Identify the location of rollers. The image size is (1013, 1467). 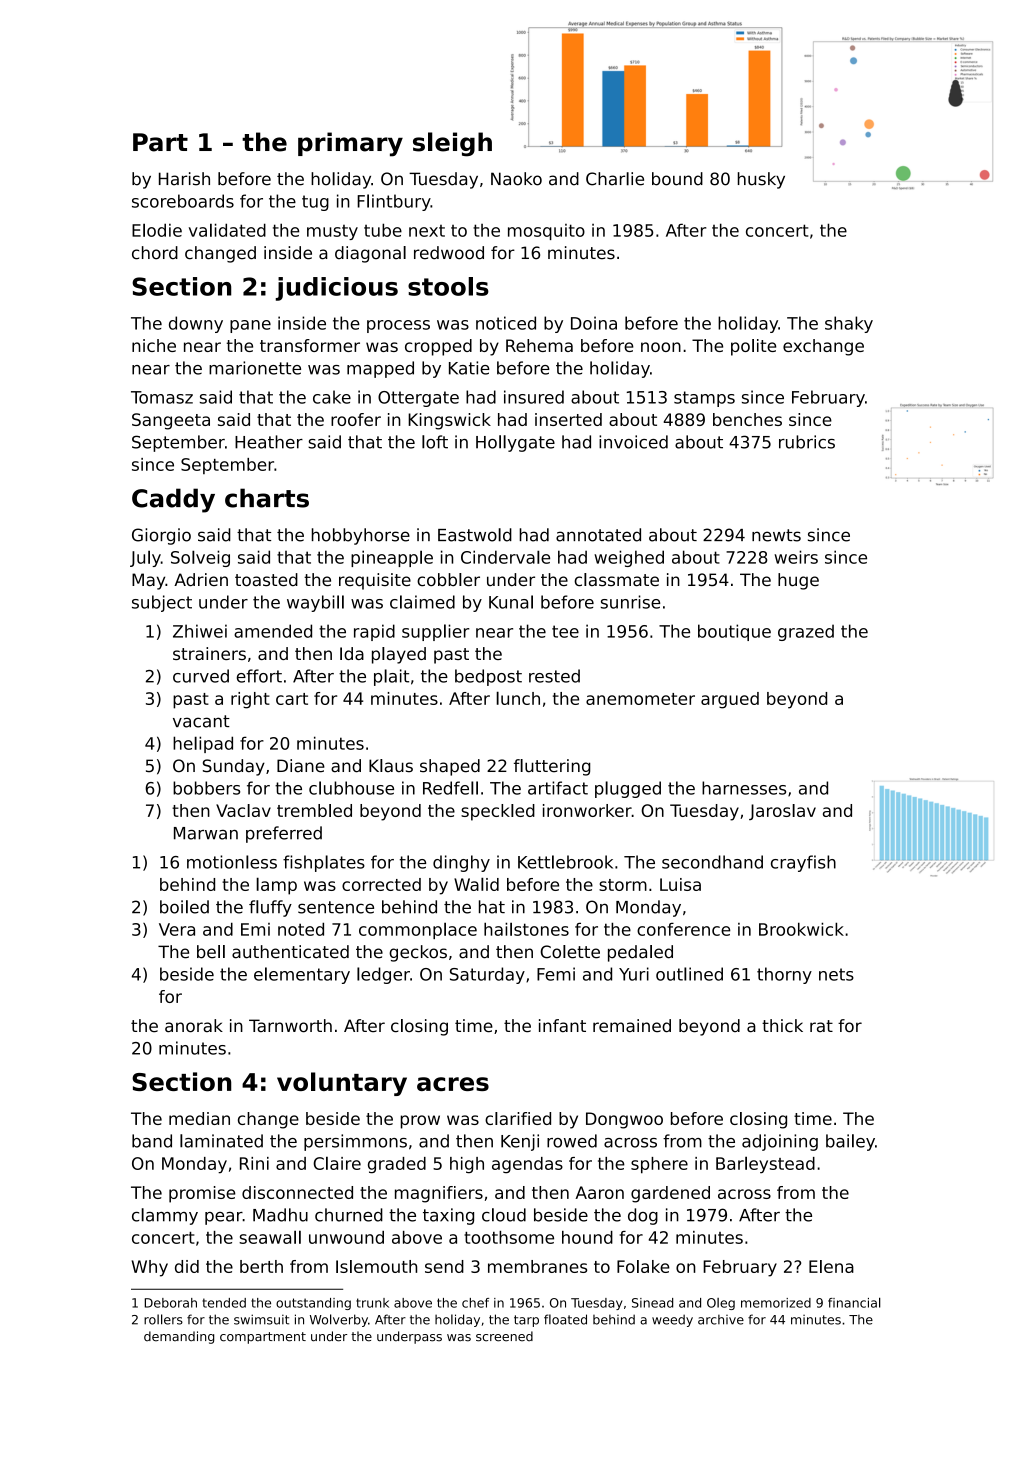
(163, 1319).
